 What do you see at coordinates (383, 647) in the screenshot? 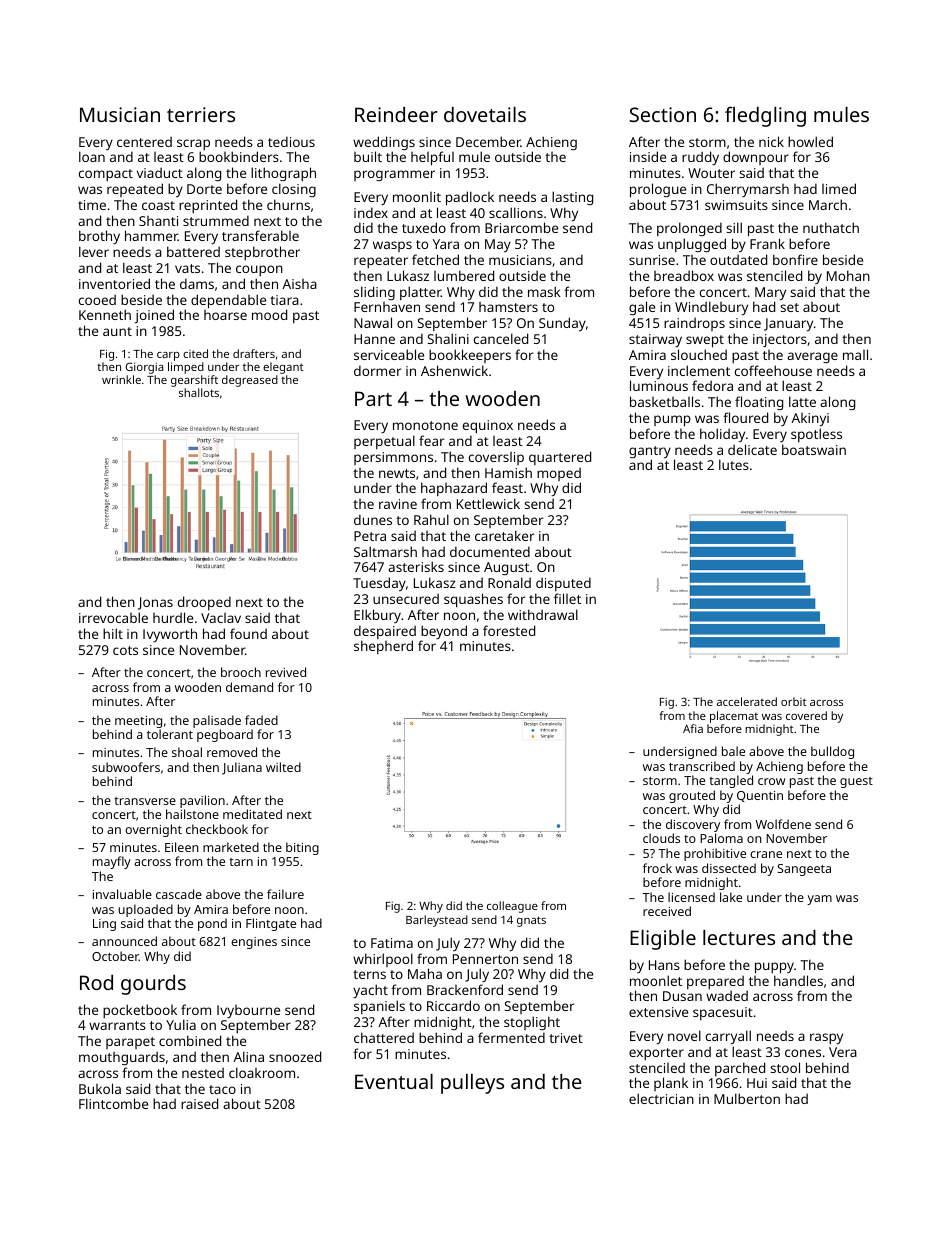
I see `shepherd` at bounding box center [383, 647].
